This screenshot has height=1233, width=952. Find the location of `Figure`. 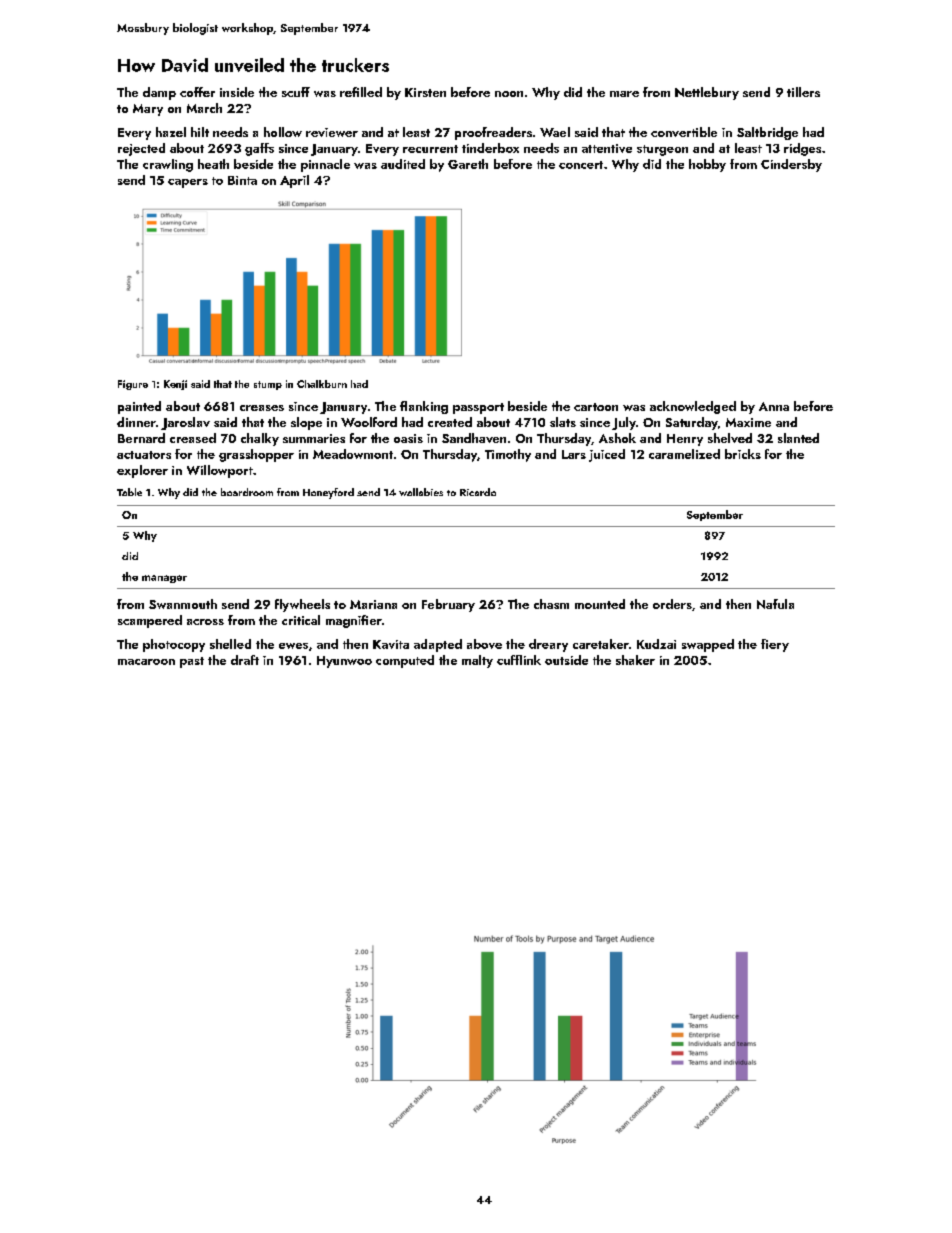

Figure is located at coordinates (133, 385).
